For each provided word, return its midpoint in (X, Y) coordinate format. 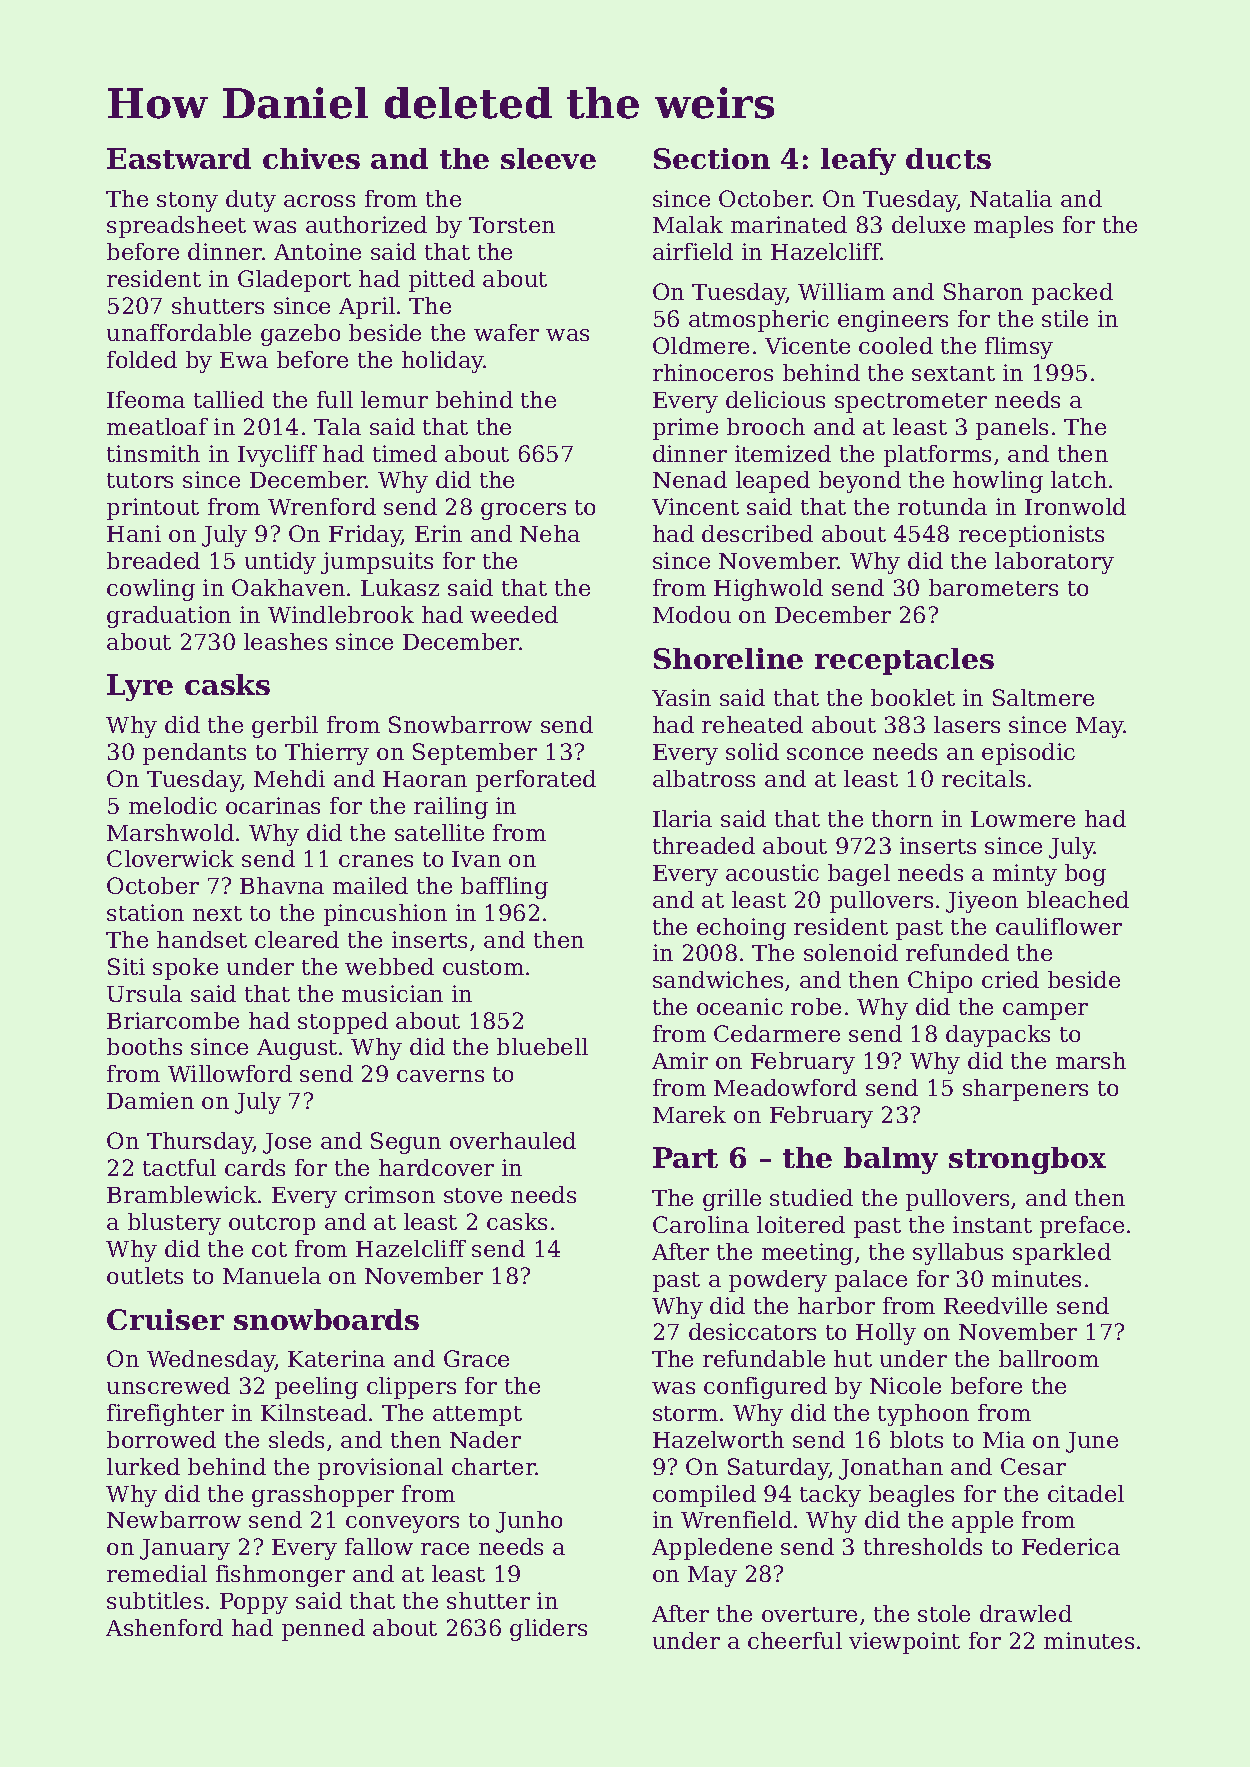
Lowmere (1023, 819)
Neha (550, 533)
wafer (506, 332)
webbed (389, 966)
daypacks (998, 1036)
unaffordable (179, 332)
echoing (741, 929)
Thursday (200, 1143)
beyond (860, 482)
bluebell (542, 1046)
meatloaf (157, 426)
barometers (993, 587)
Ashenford (164, 1627)
